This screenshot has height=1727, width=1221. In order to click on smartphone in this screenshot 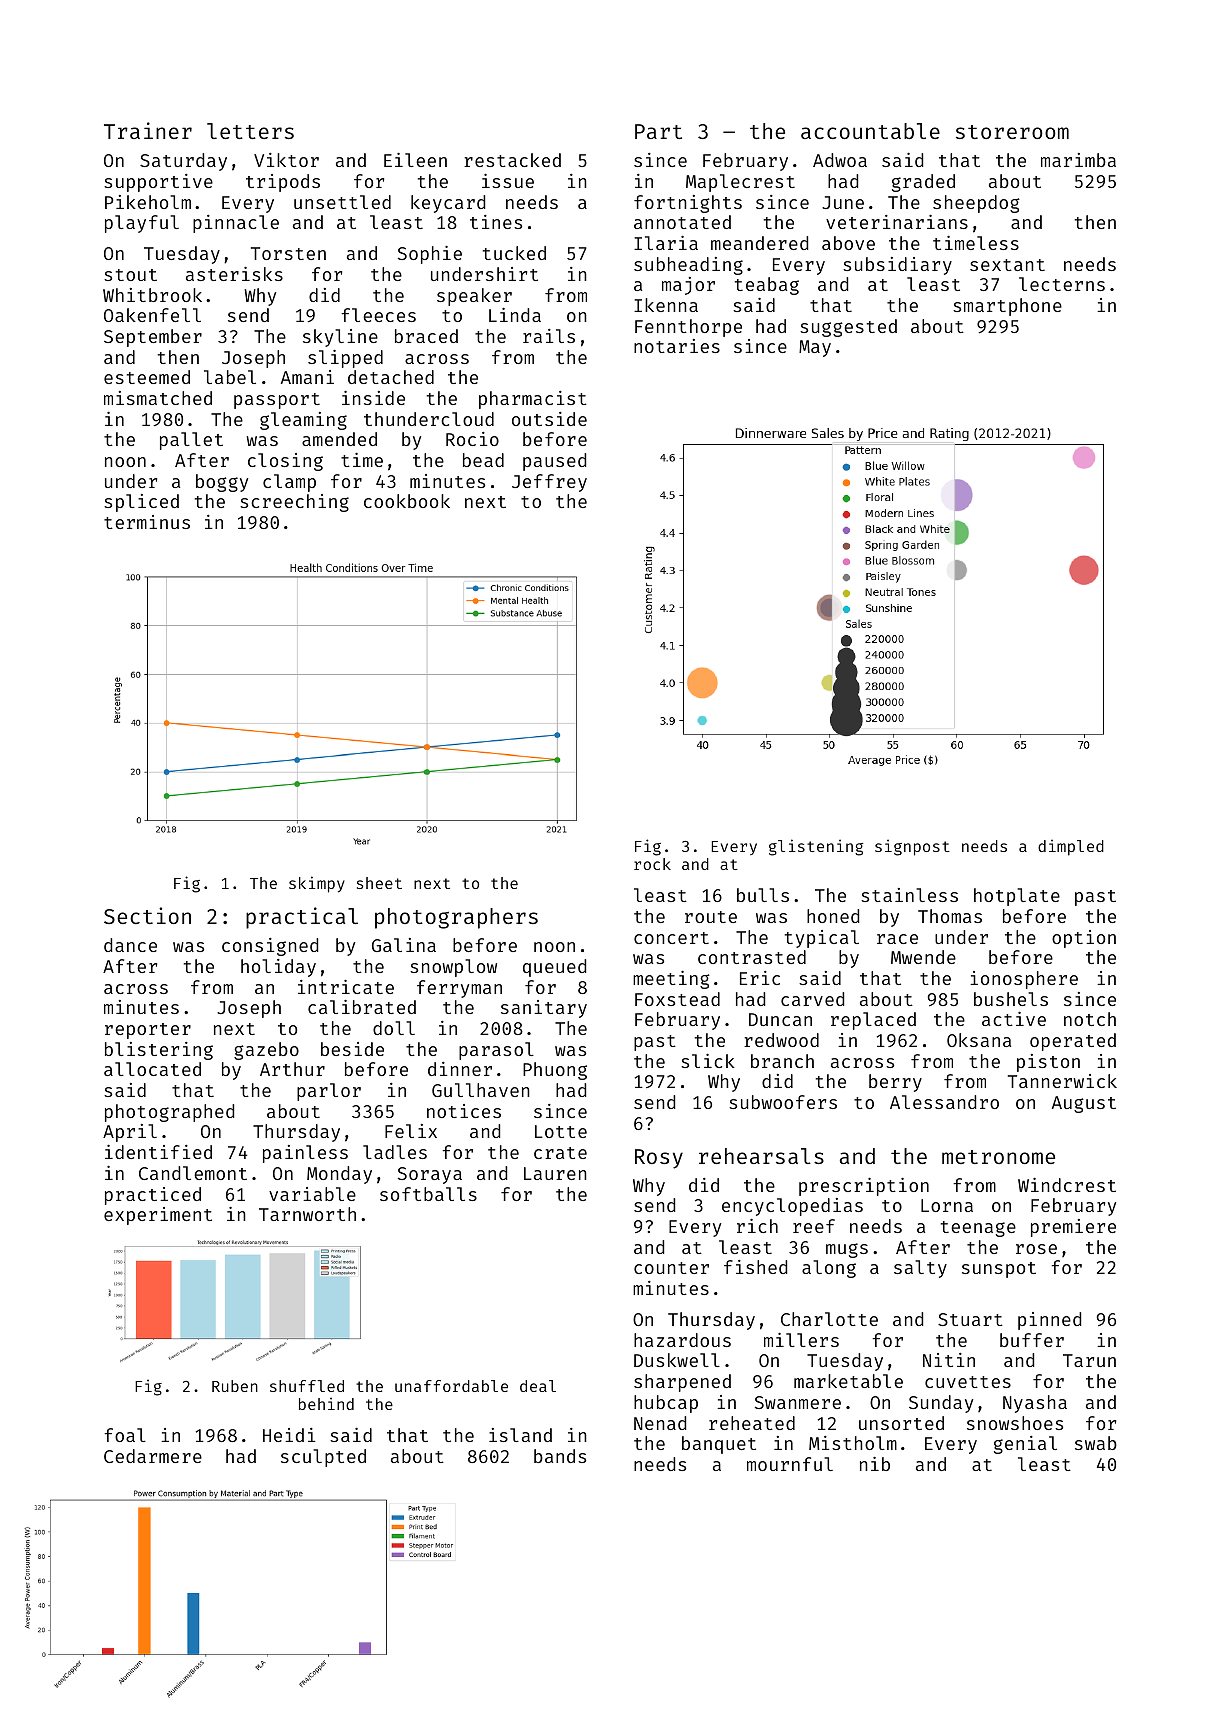, I will do `click(1007, 307)`.
